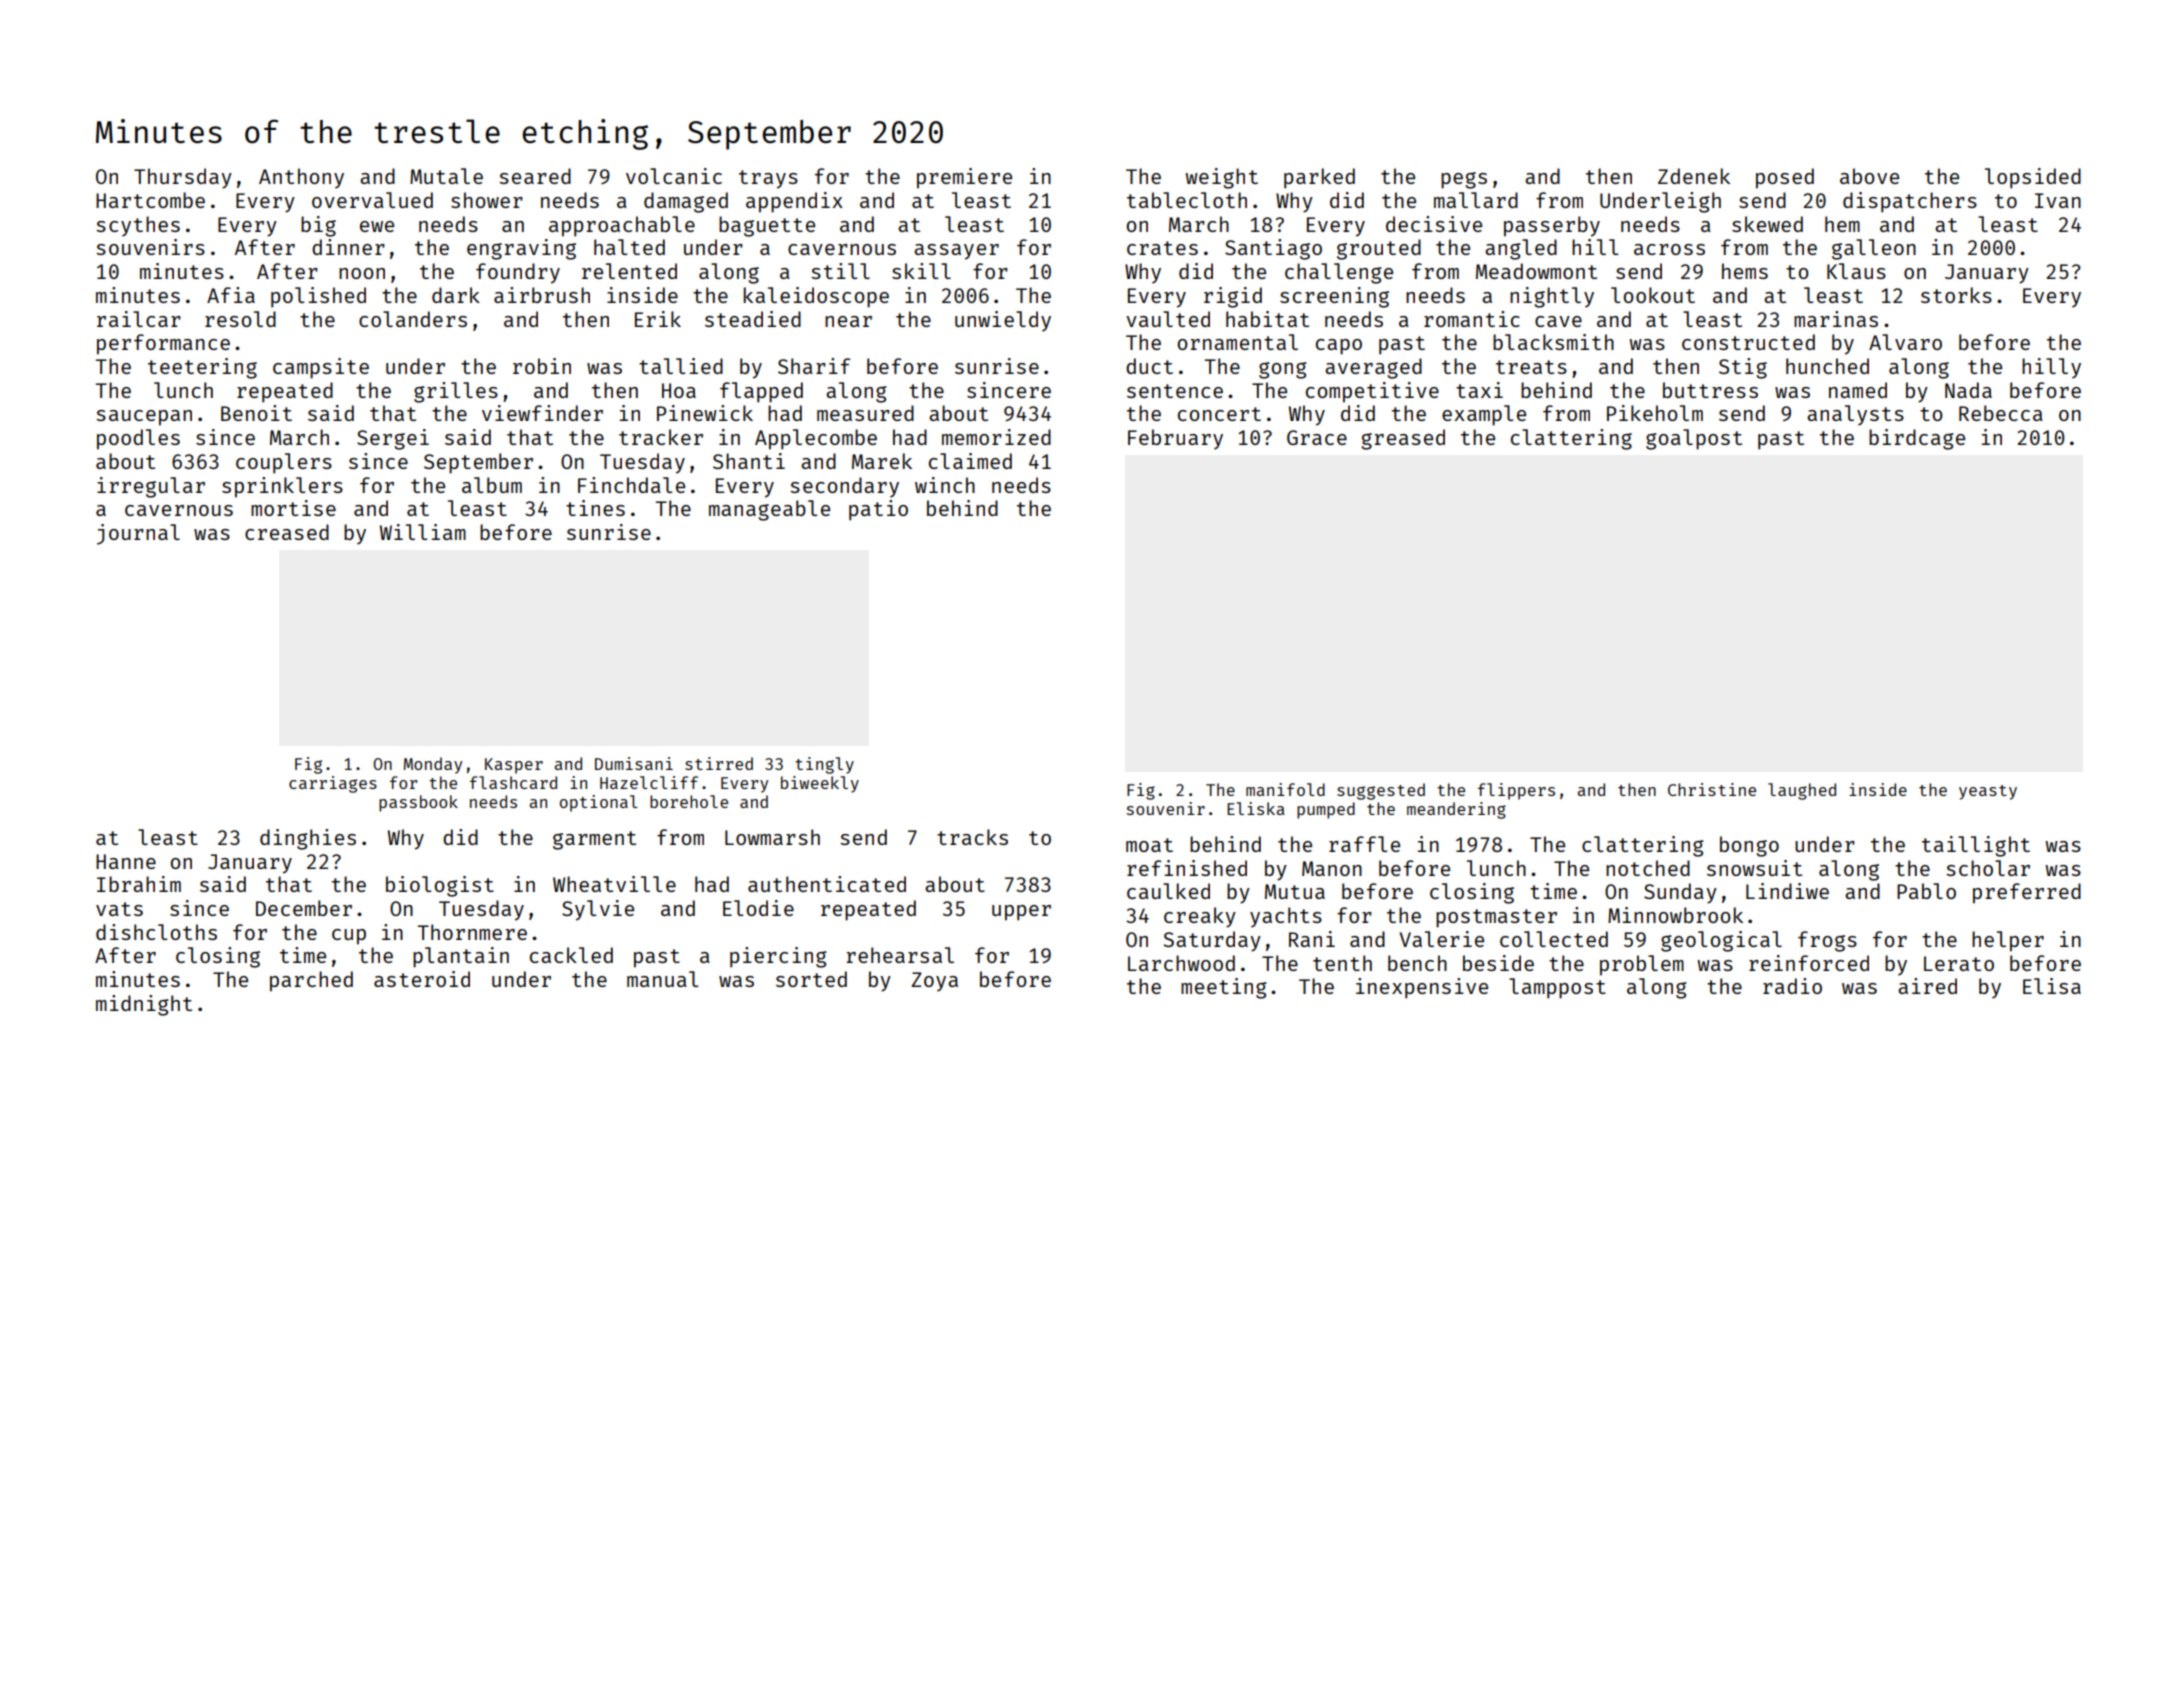 Image resolution: width=2178 pixels, height=1683 pixels. Describe the element at coordinates (362, 273) in the screenshot. I see `noon` at that location.
